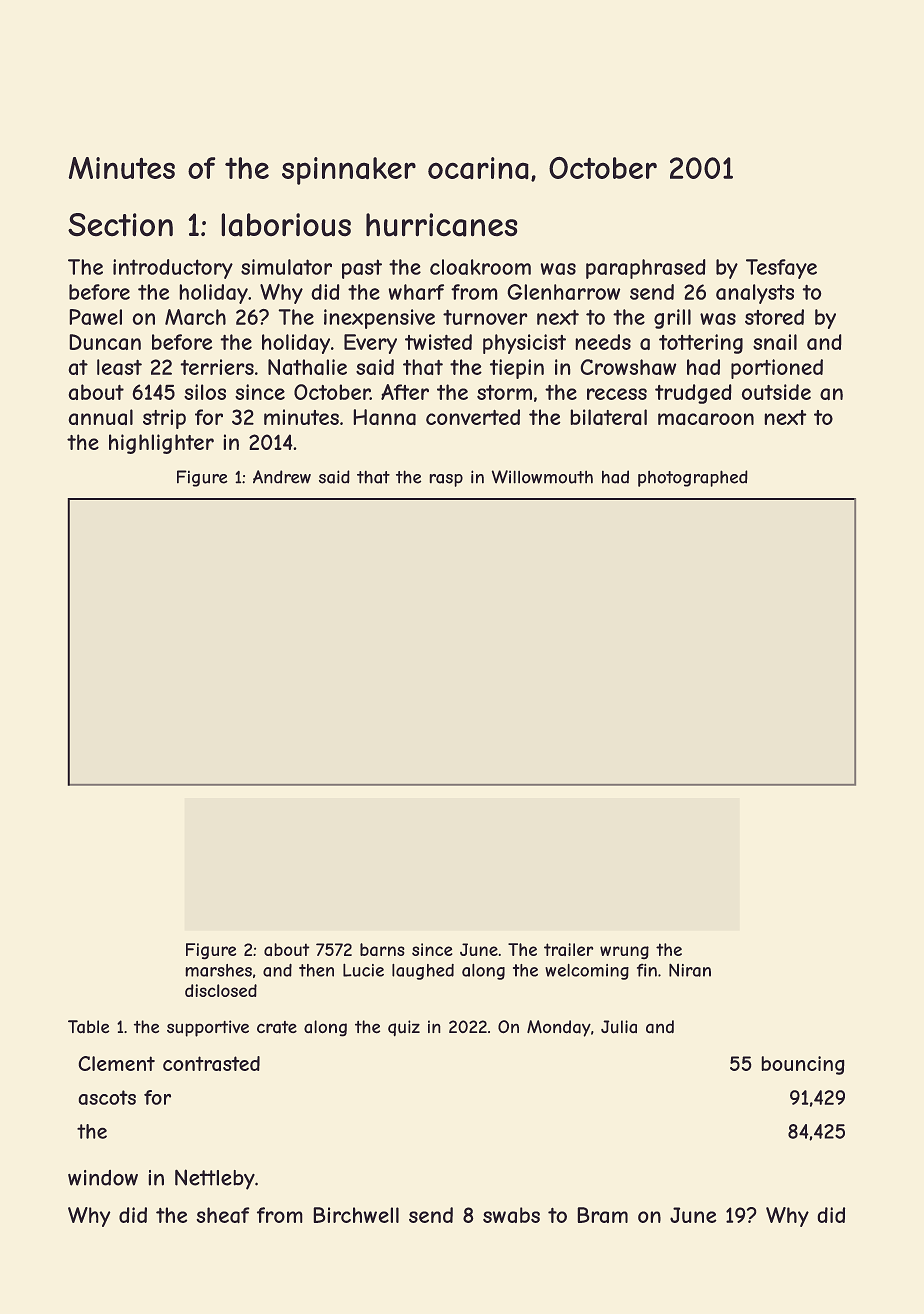  Describe the element at coordinates (776, 392) in the document. I see `outside` at that location.
